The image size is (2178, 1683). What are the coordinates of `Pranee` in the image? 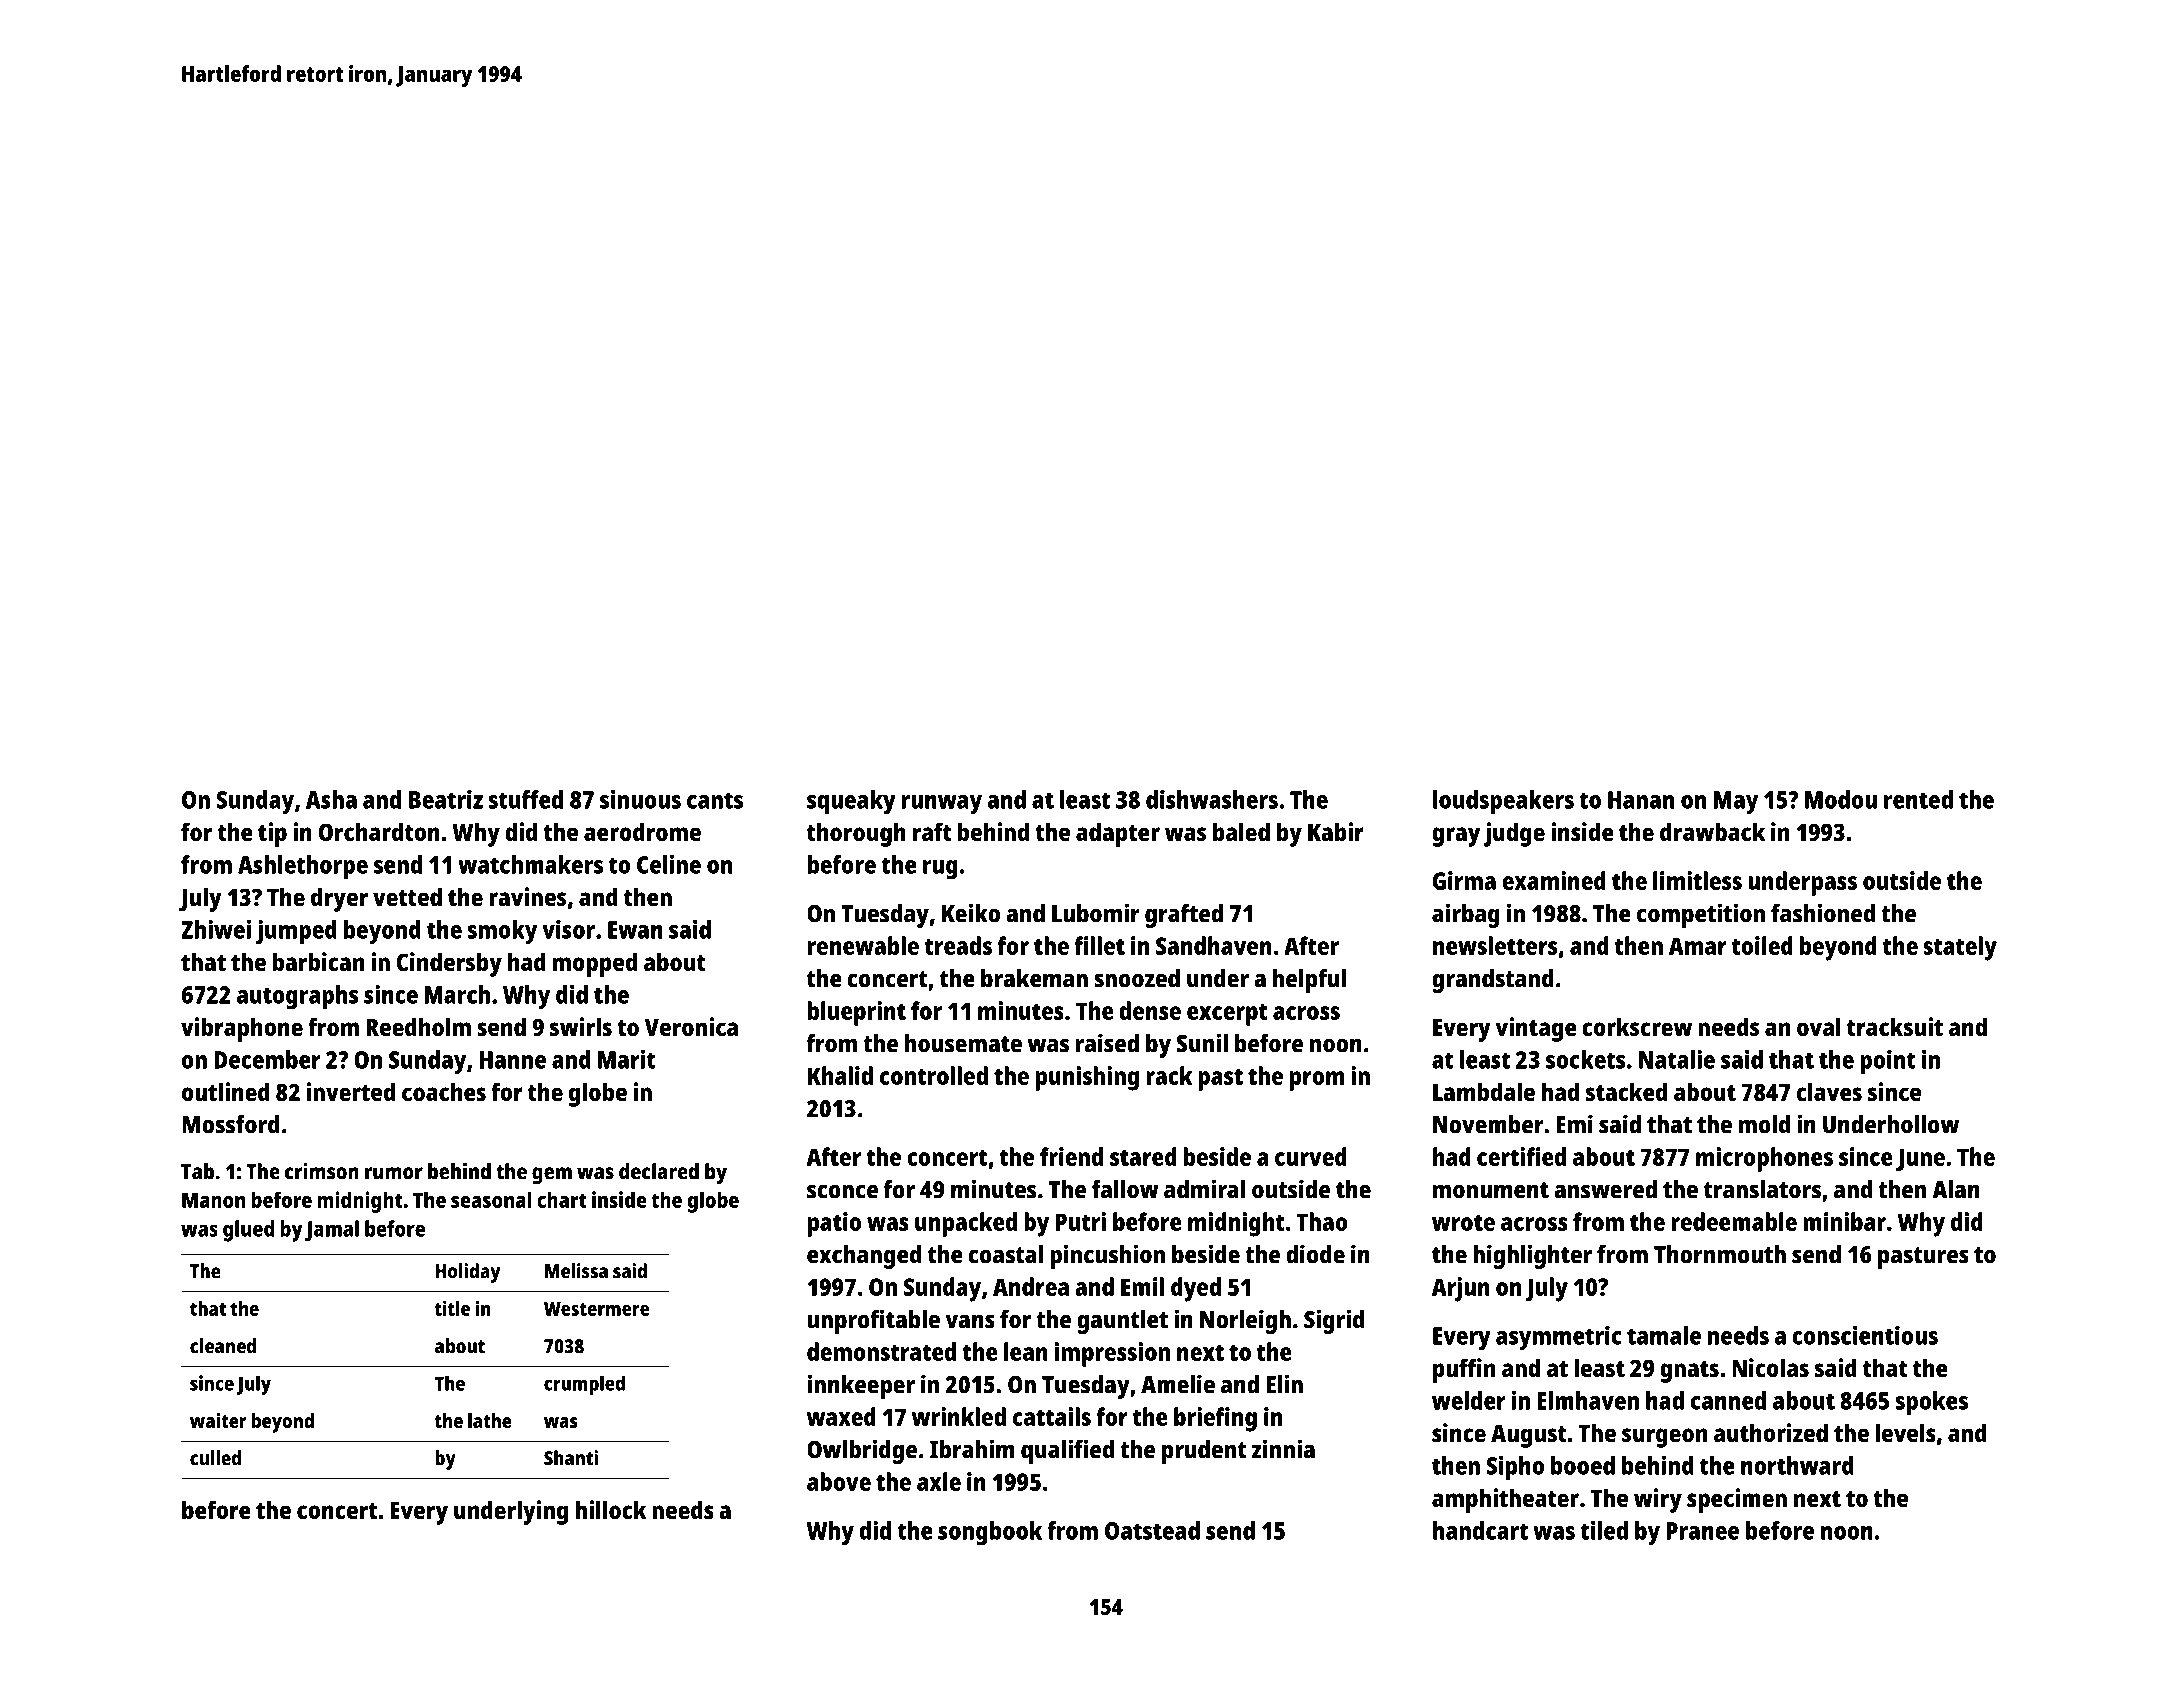 It's located at (1702, 1531).
